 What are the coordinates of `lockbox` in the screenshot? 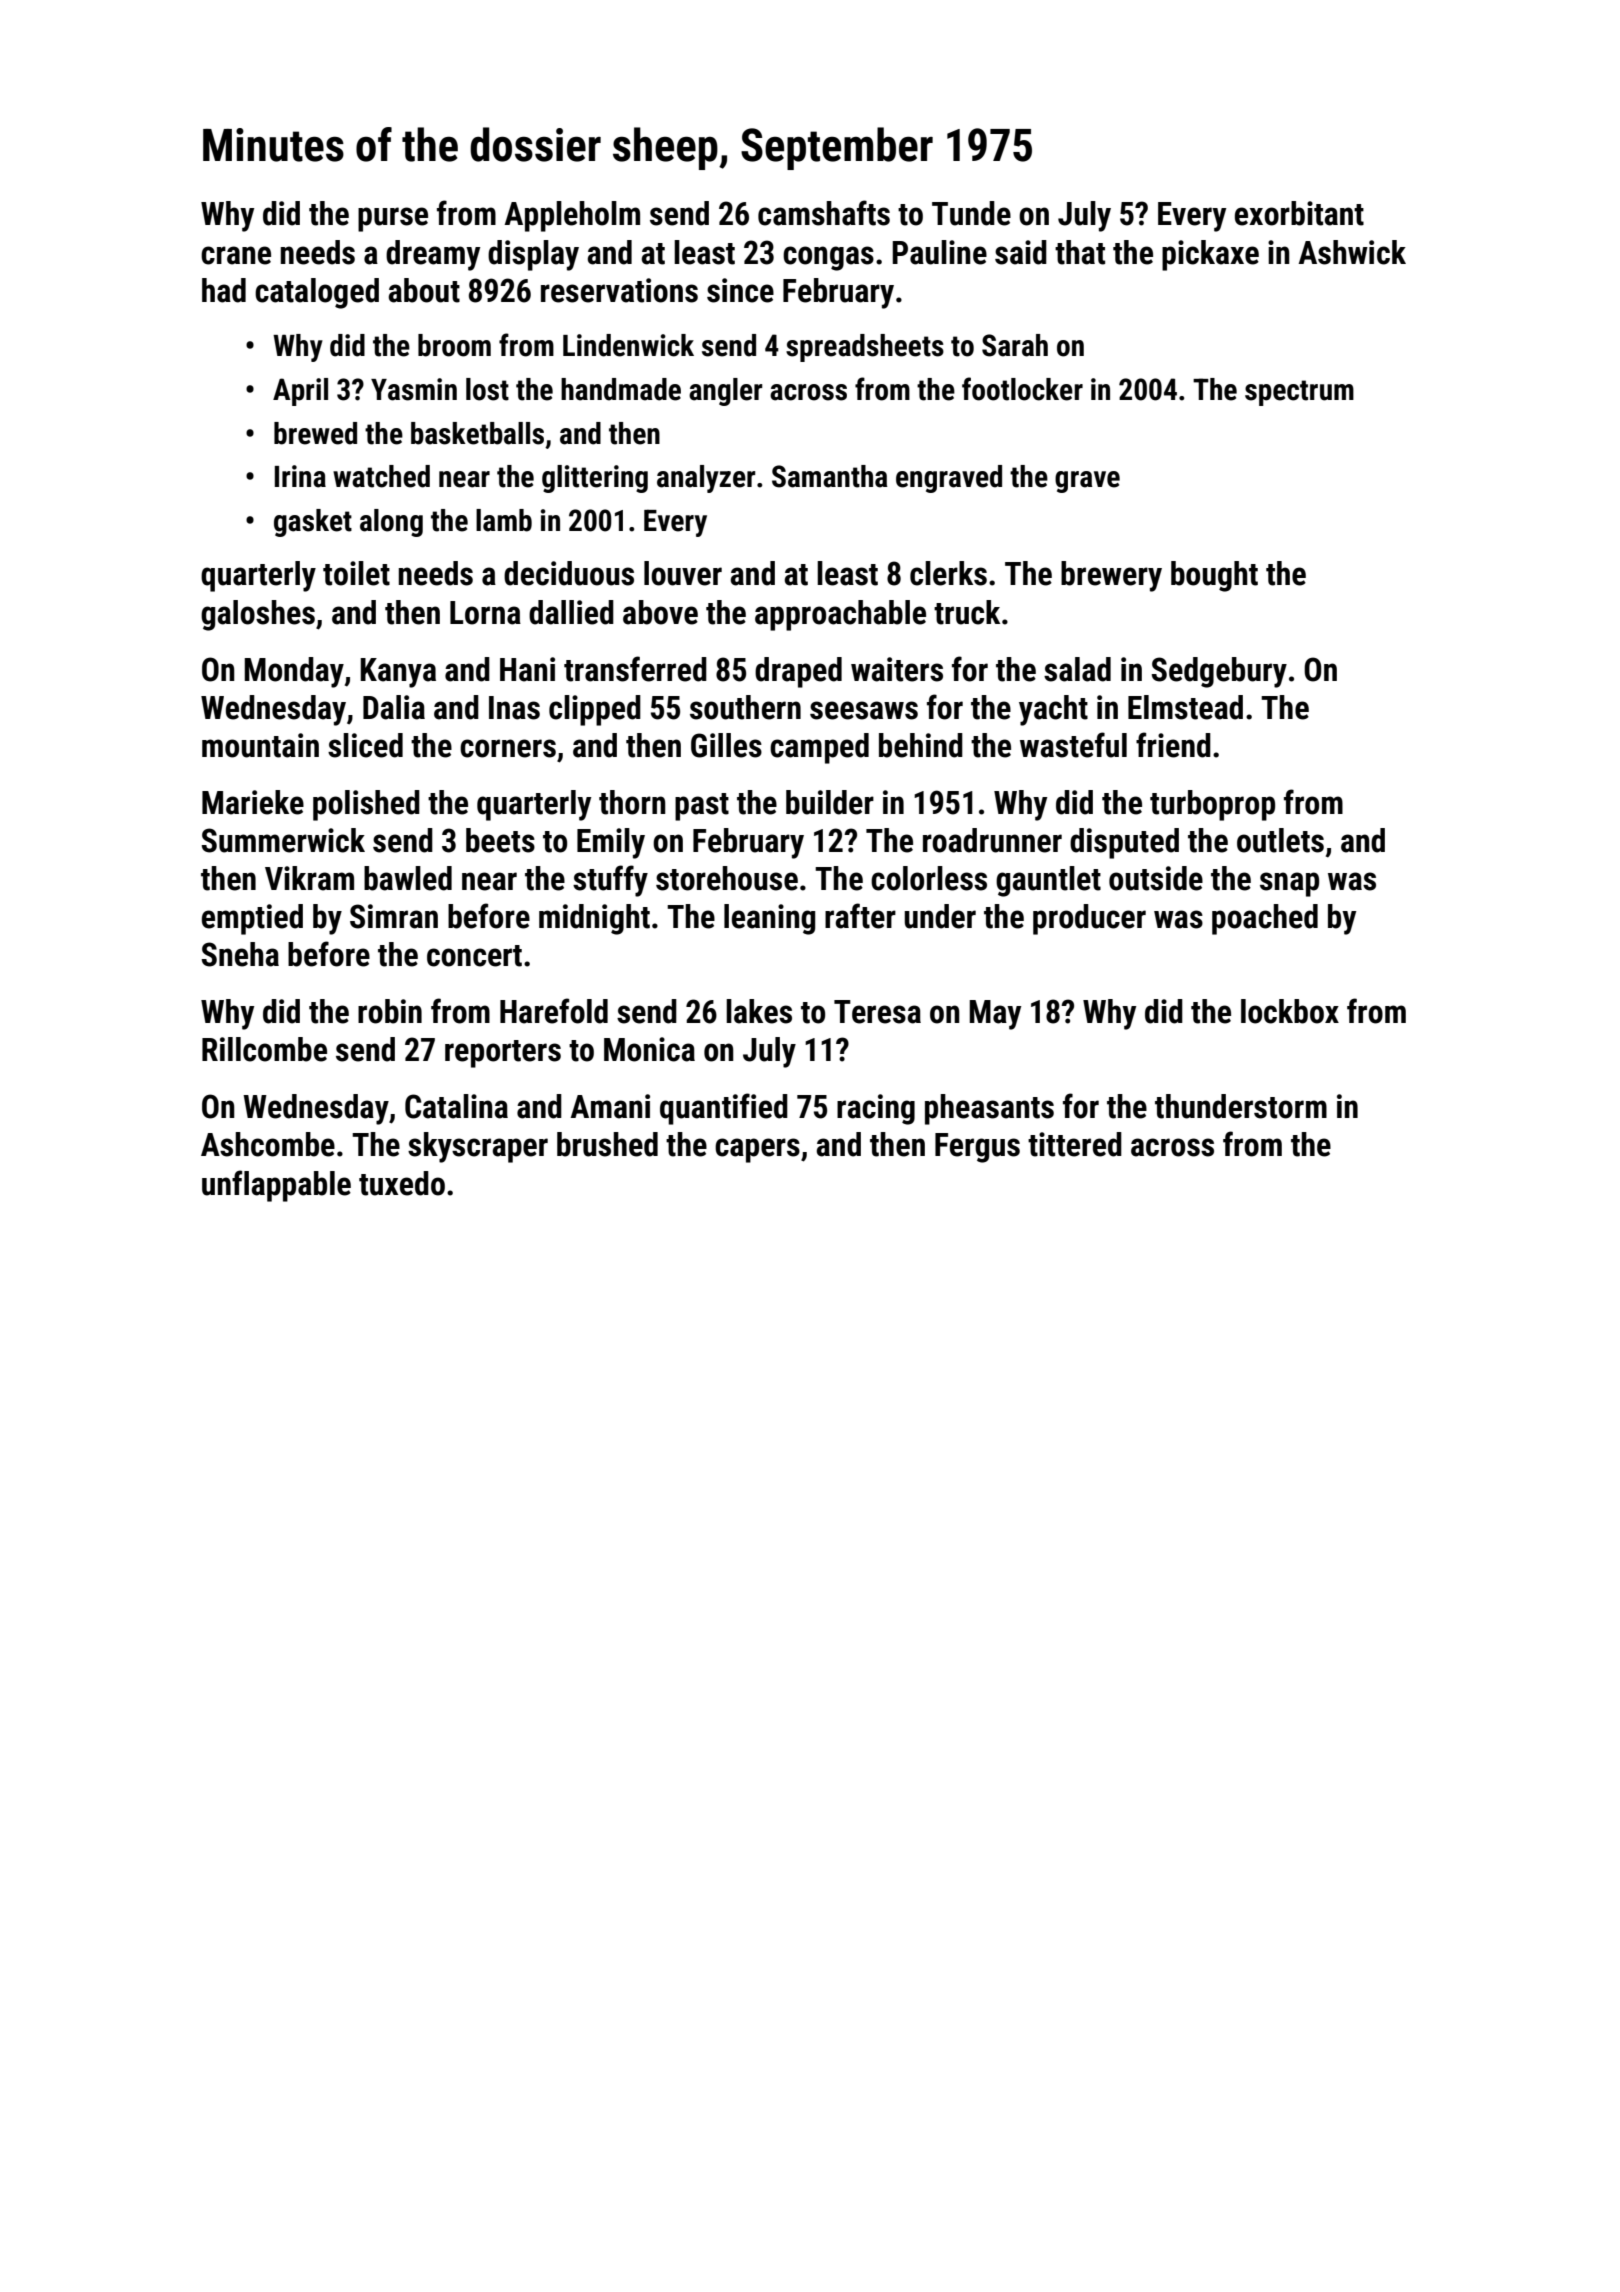 It's located at (1290, 1011).
